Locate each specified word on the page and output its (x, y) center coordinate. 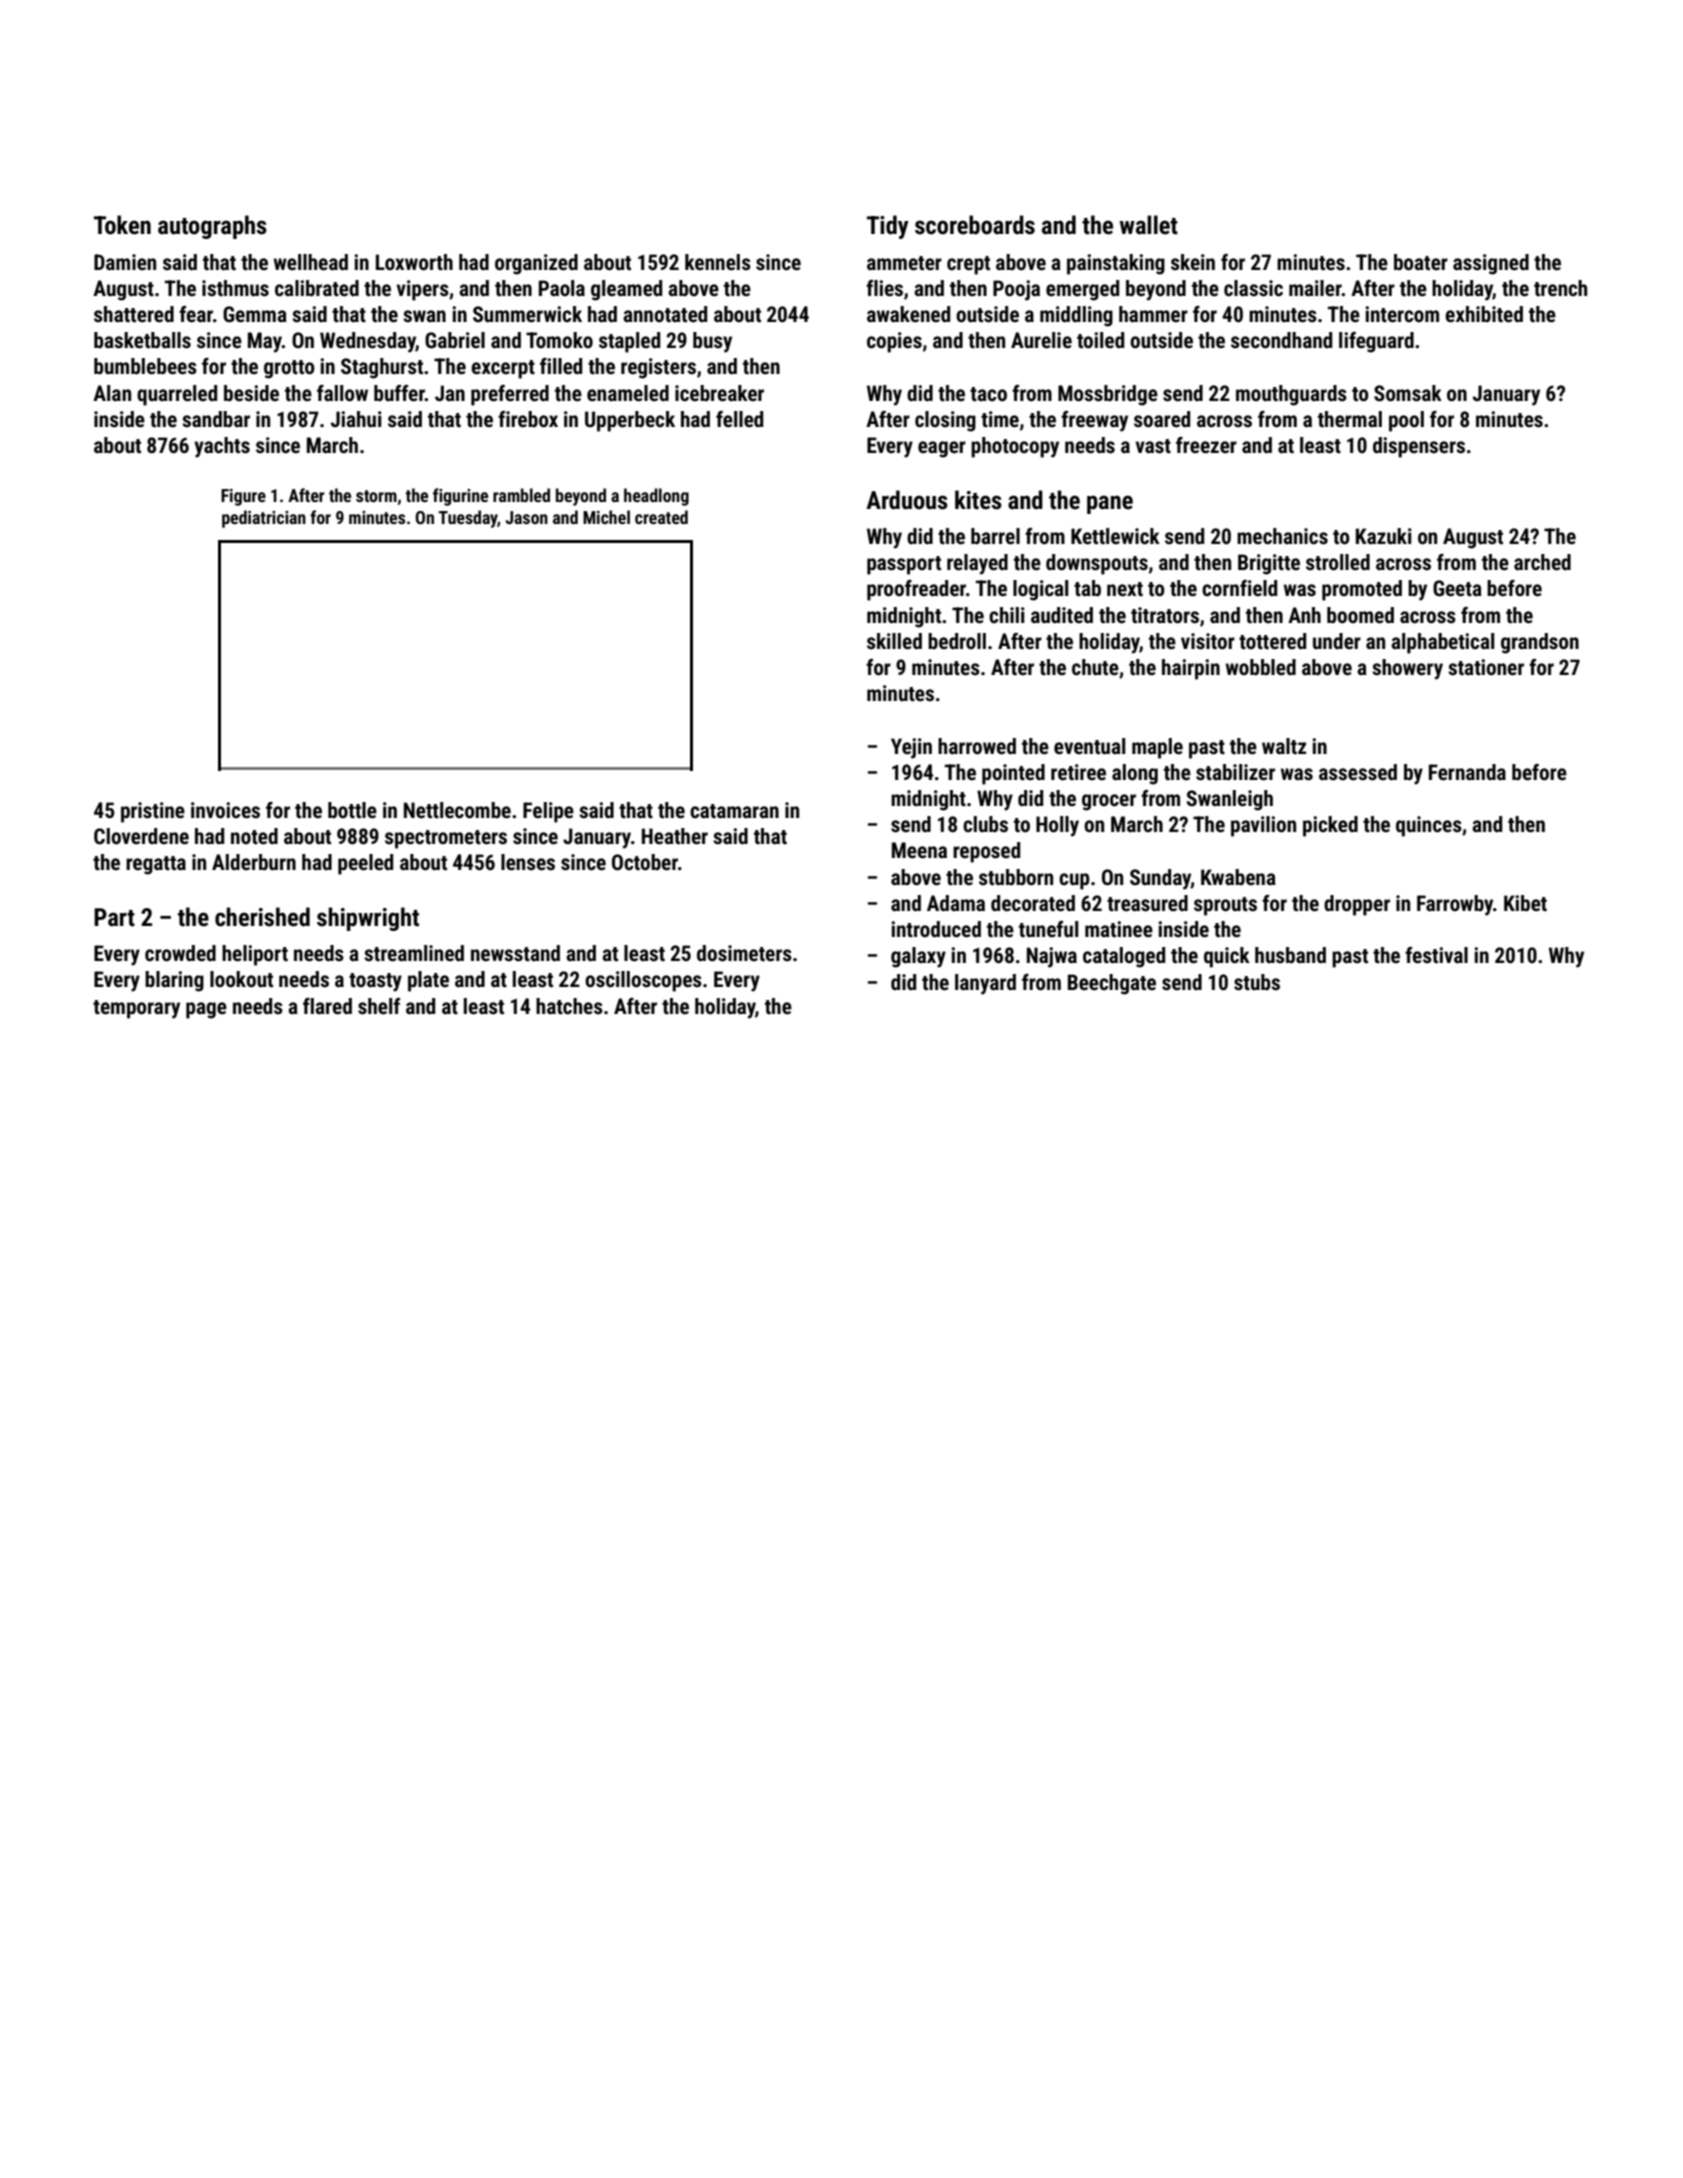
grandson (1540, 643)
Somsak (1408, 393)
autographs (212, 227)
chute (1095, 667)
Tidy (888, 227)
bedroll (957, 641)
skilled (894, 641)
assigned (1491, 264)
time (1000, 419)
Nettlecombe (457, 810)
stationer (1486, 667)
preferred (510, 395)
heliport (255, 955)
